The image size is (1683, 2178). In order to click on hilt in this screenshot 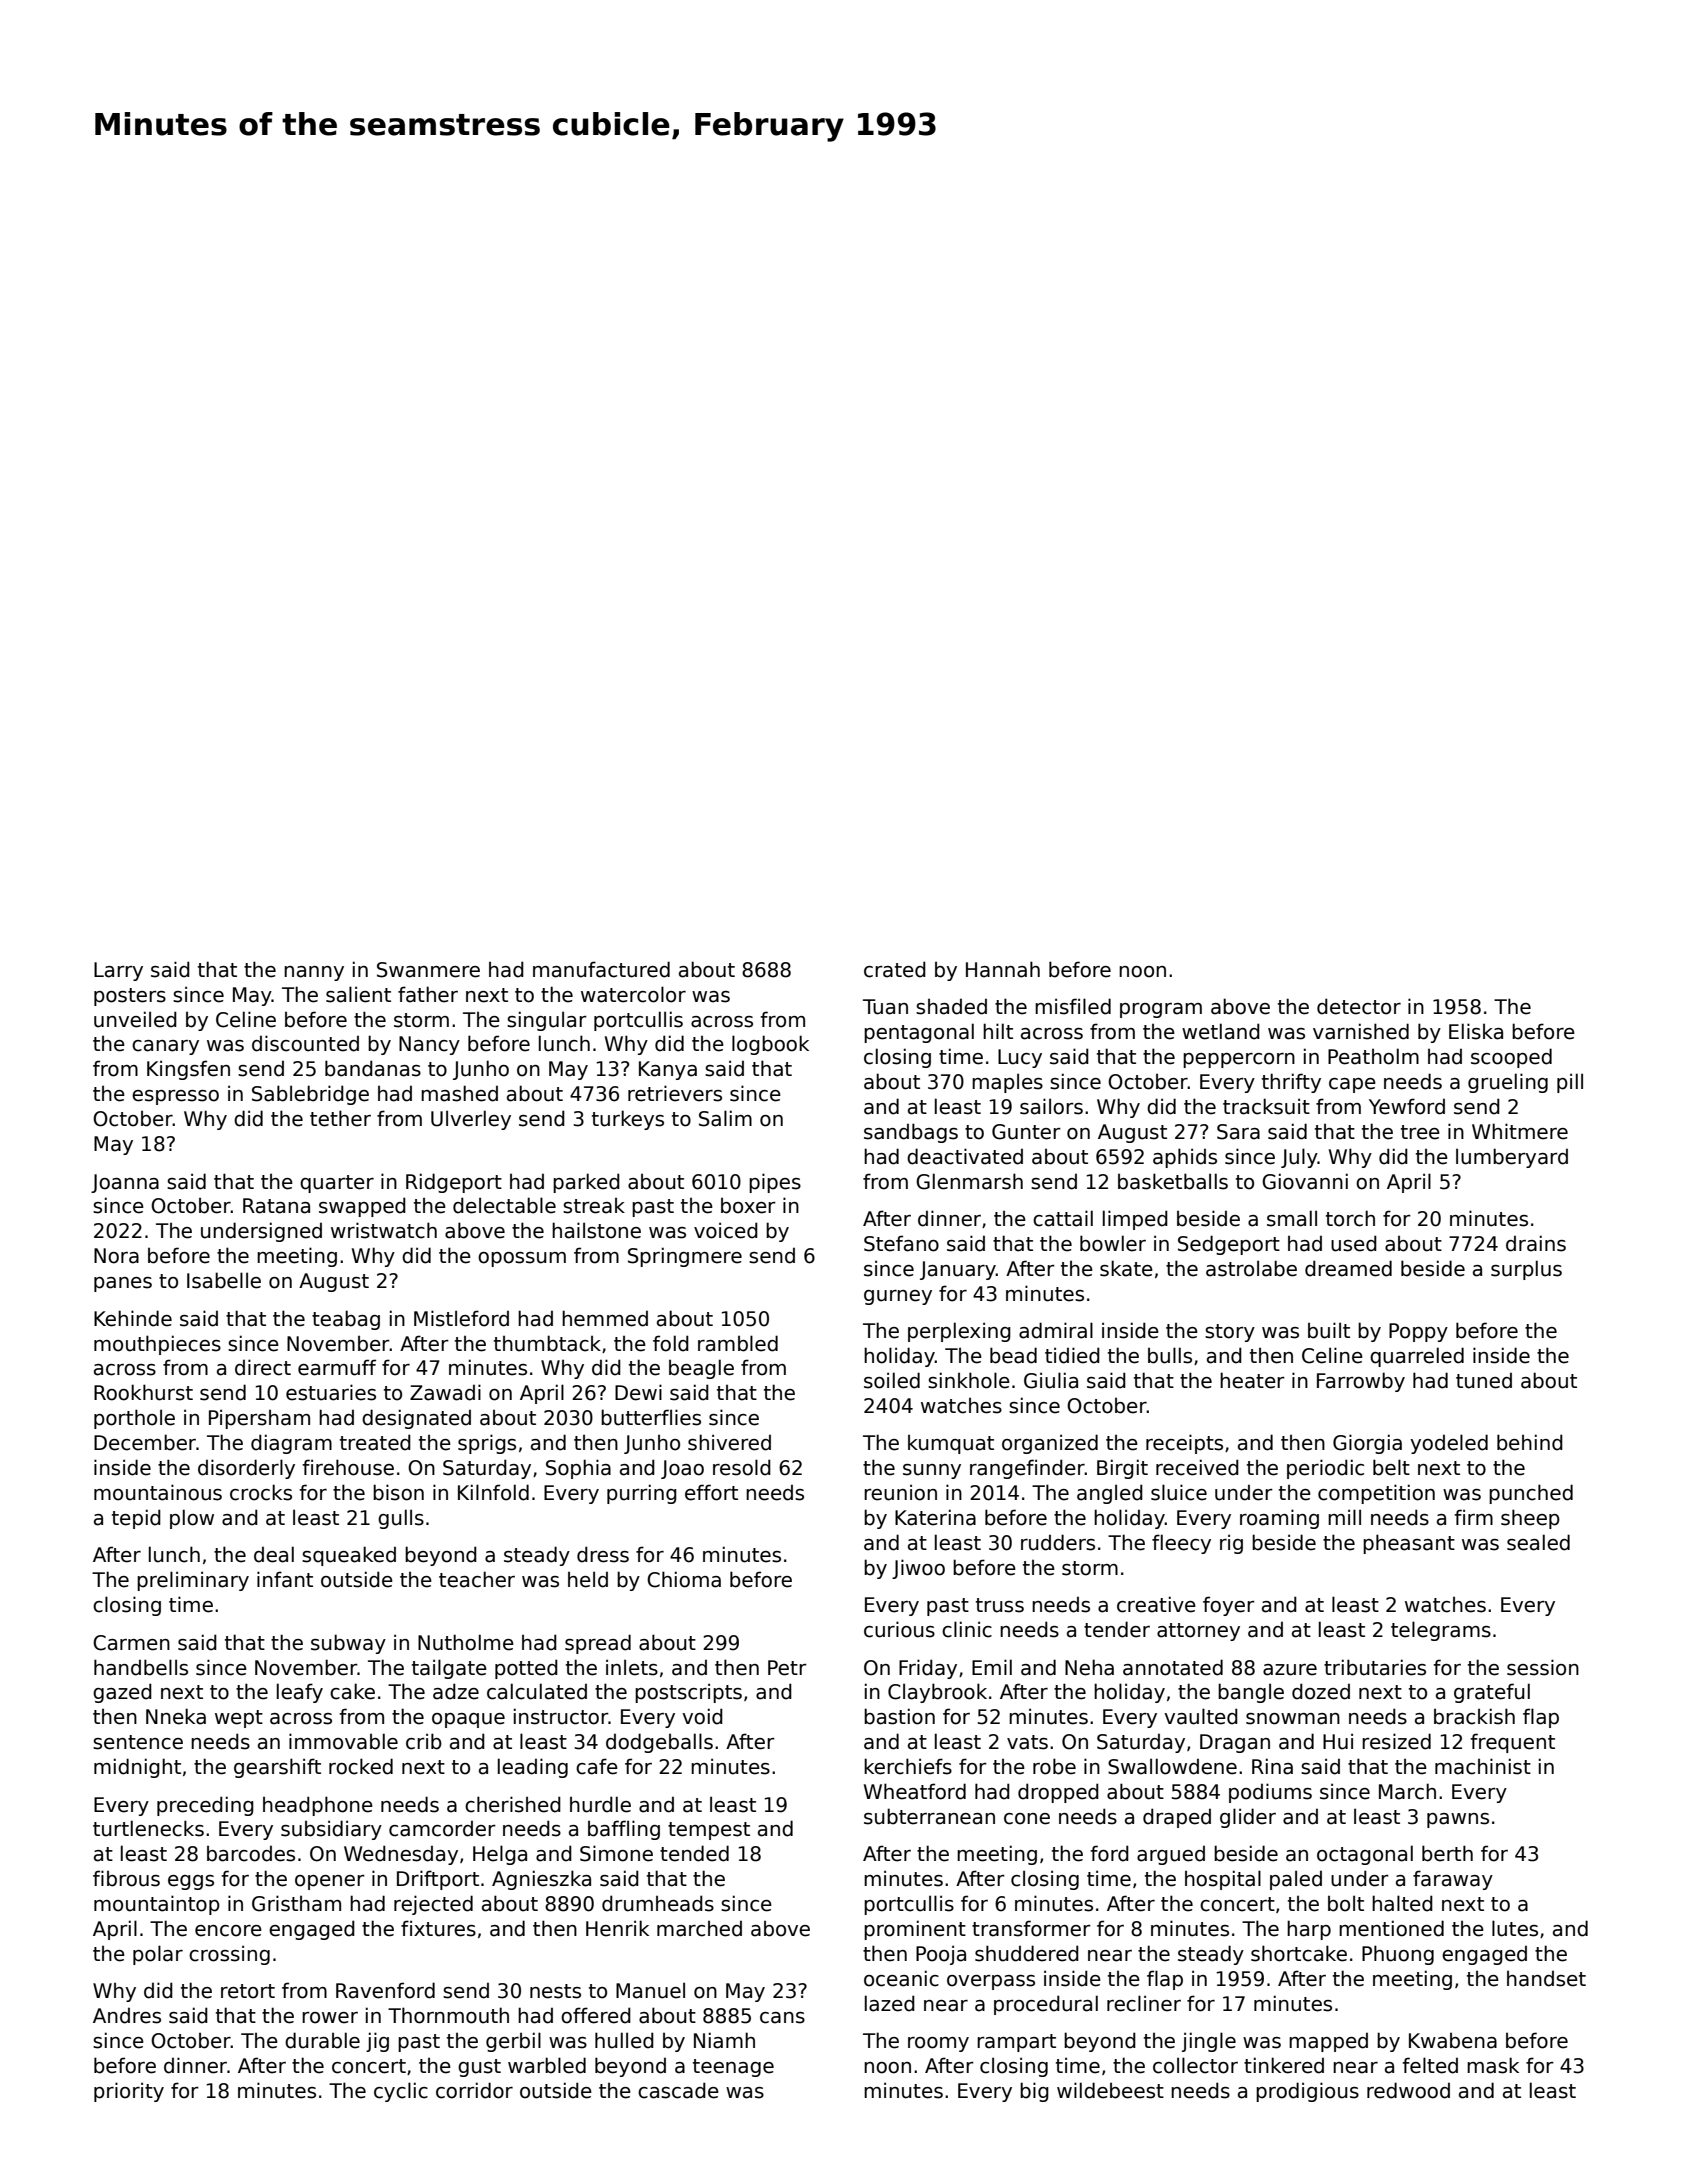, I will do `click(998, 1031)`.
